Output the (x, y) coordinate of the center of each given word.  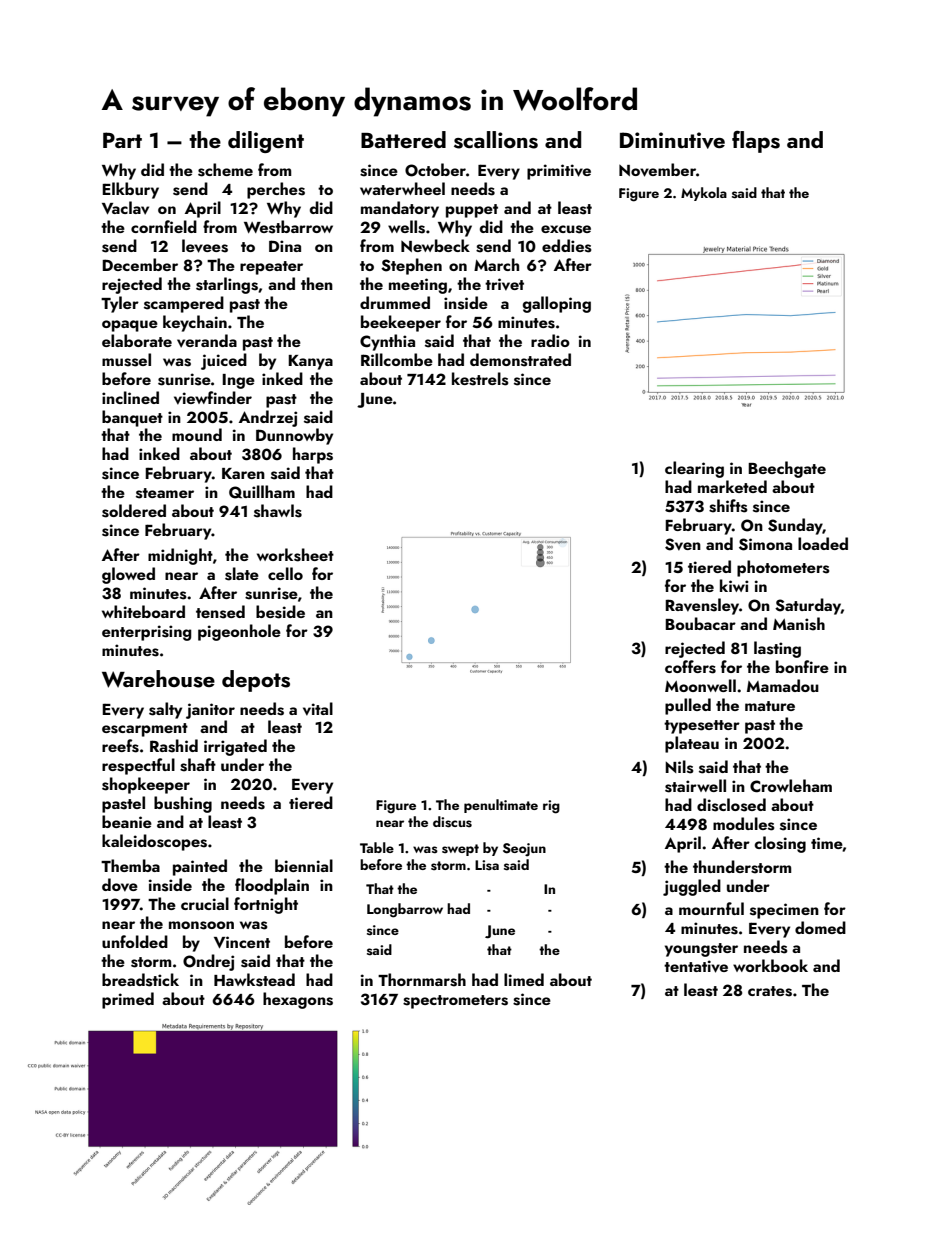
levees (205, 246)
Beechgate (787, 469)
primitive (559, 172)
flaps (756, 141)
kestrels (480, 379)
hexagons (298, 1000)
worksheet (295, 555)
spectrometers (455, 1002)
